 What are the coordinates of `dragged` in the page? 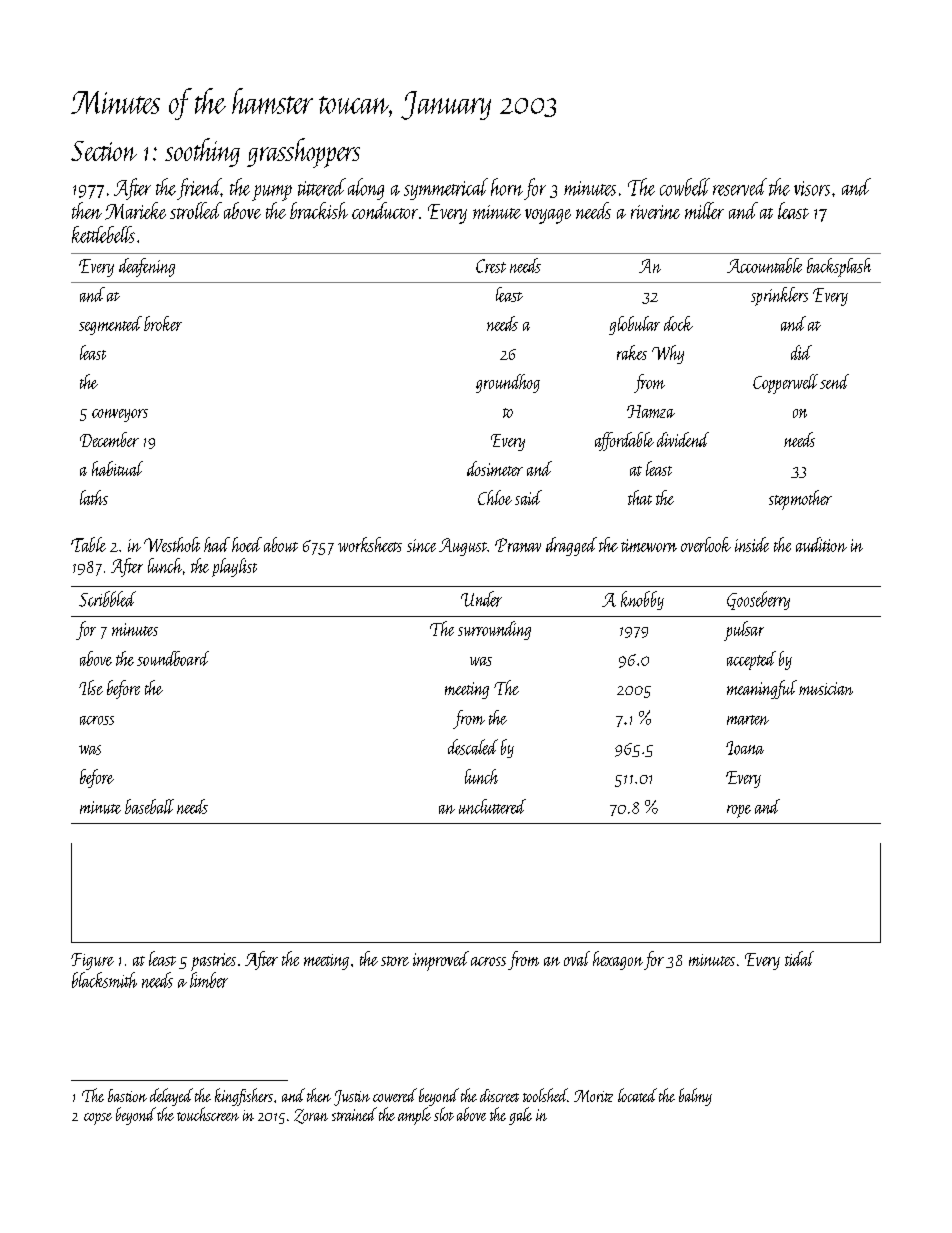 It's located at (571, 546).
